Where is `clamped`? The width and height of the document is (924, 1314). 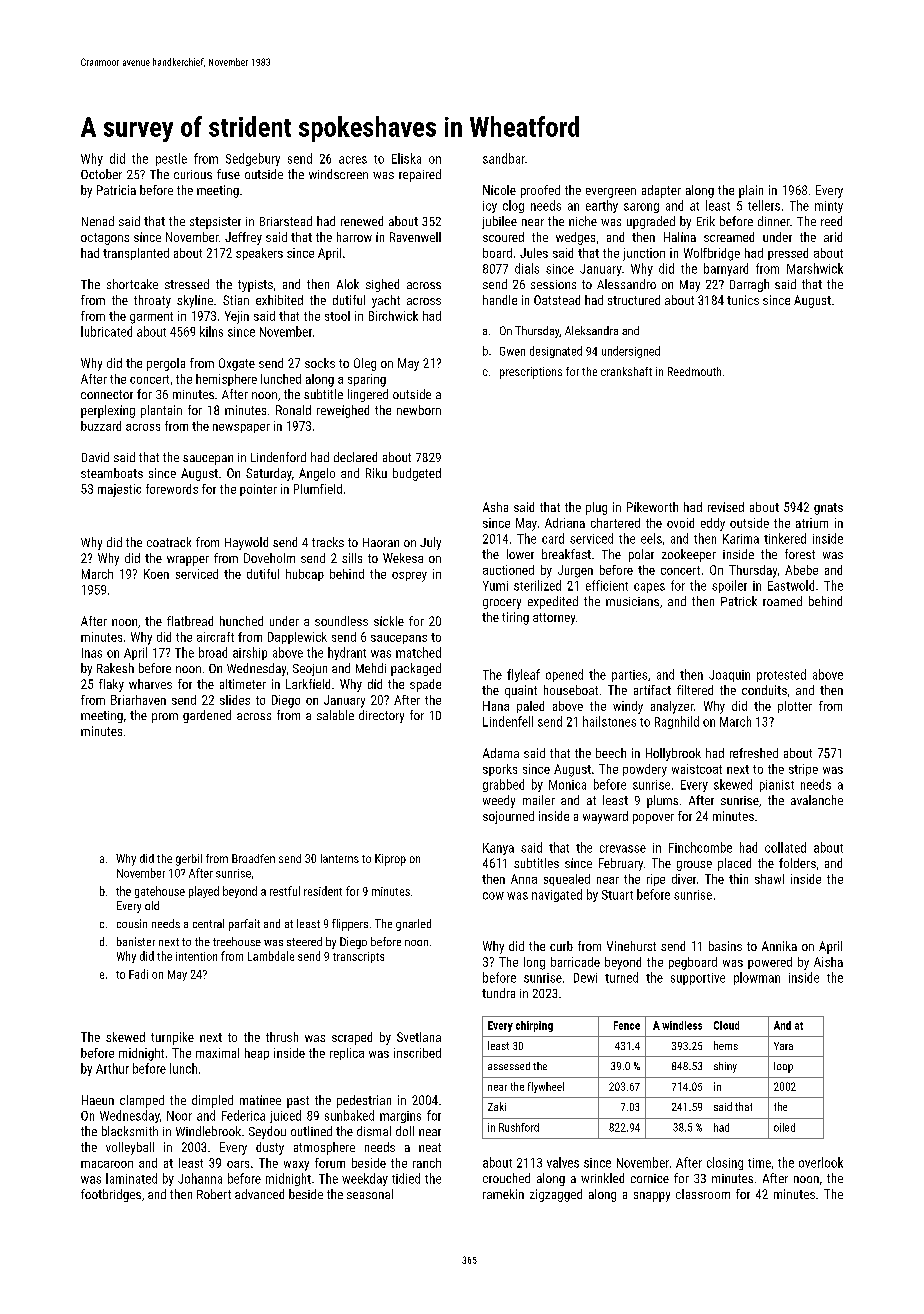 clamped is located at coordinates (142, 1101).
